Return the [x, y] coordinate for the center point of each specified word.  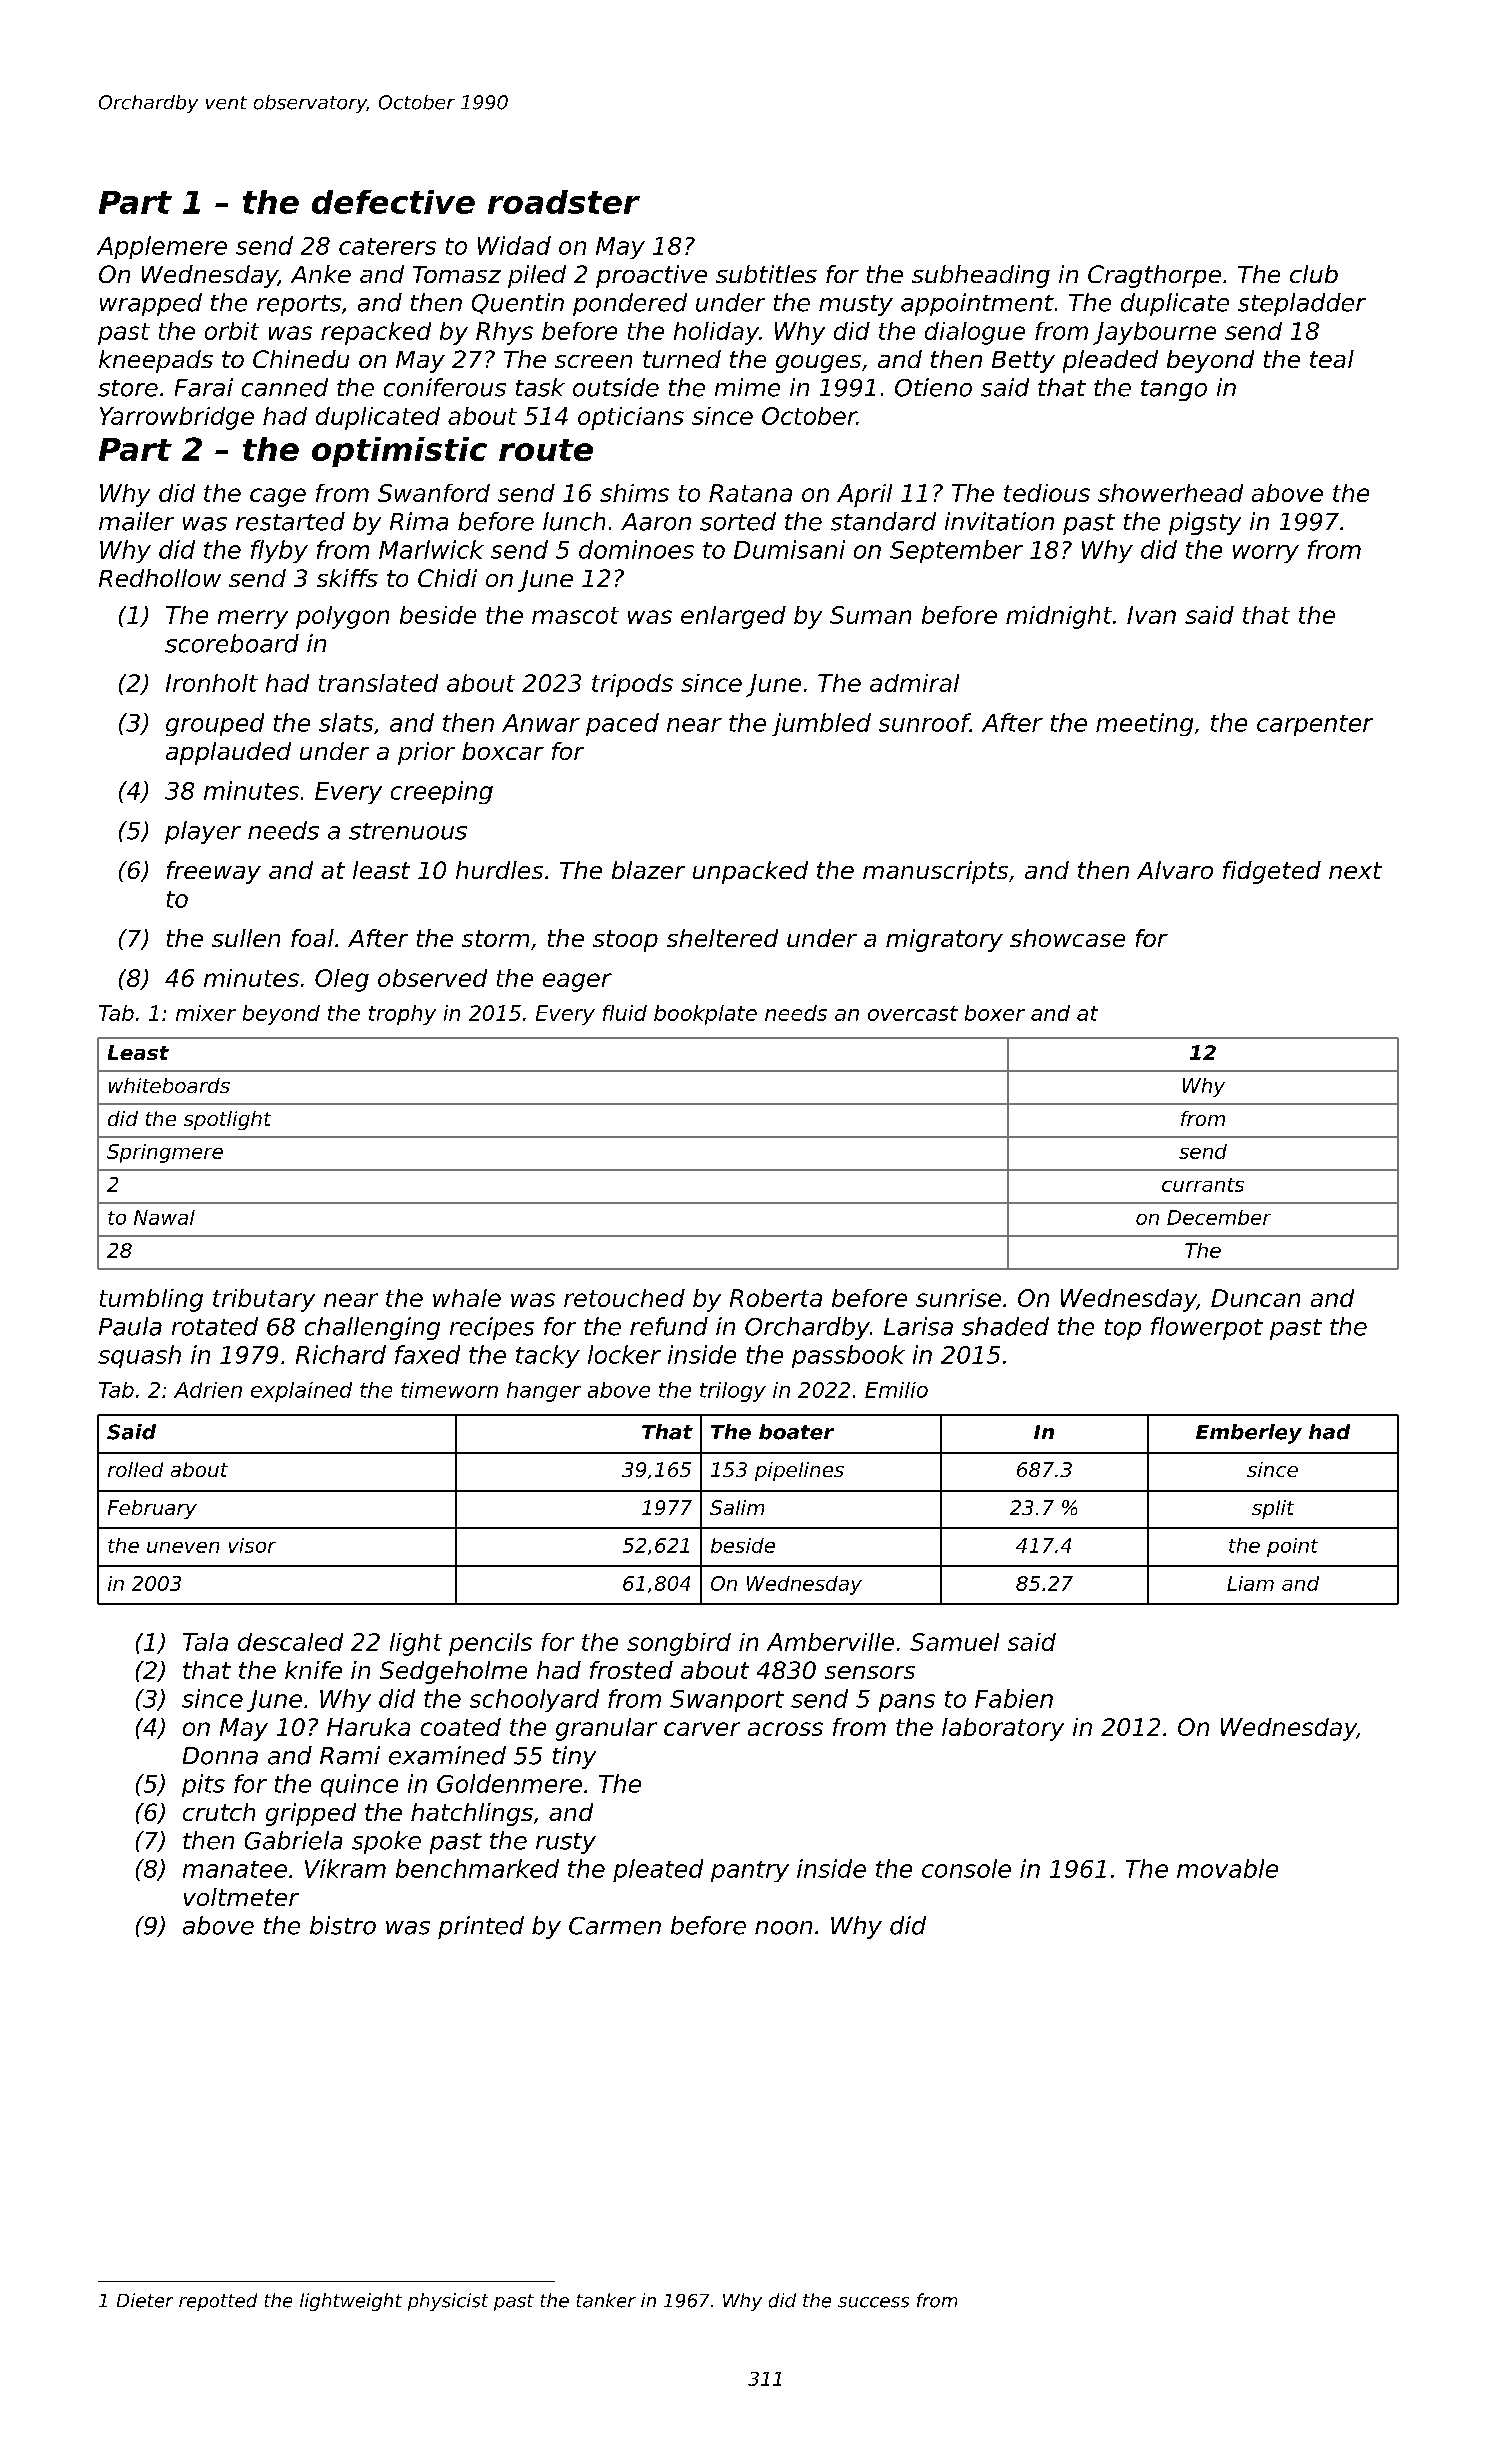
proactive [651, 276]
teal [1332, 359]
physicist [448, 2302]
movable [1227, 1868]
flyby [279, 551]
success [873, 2302]
